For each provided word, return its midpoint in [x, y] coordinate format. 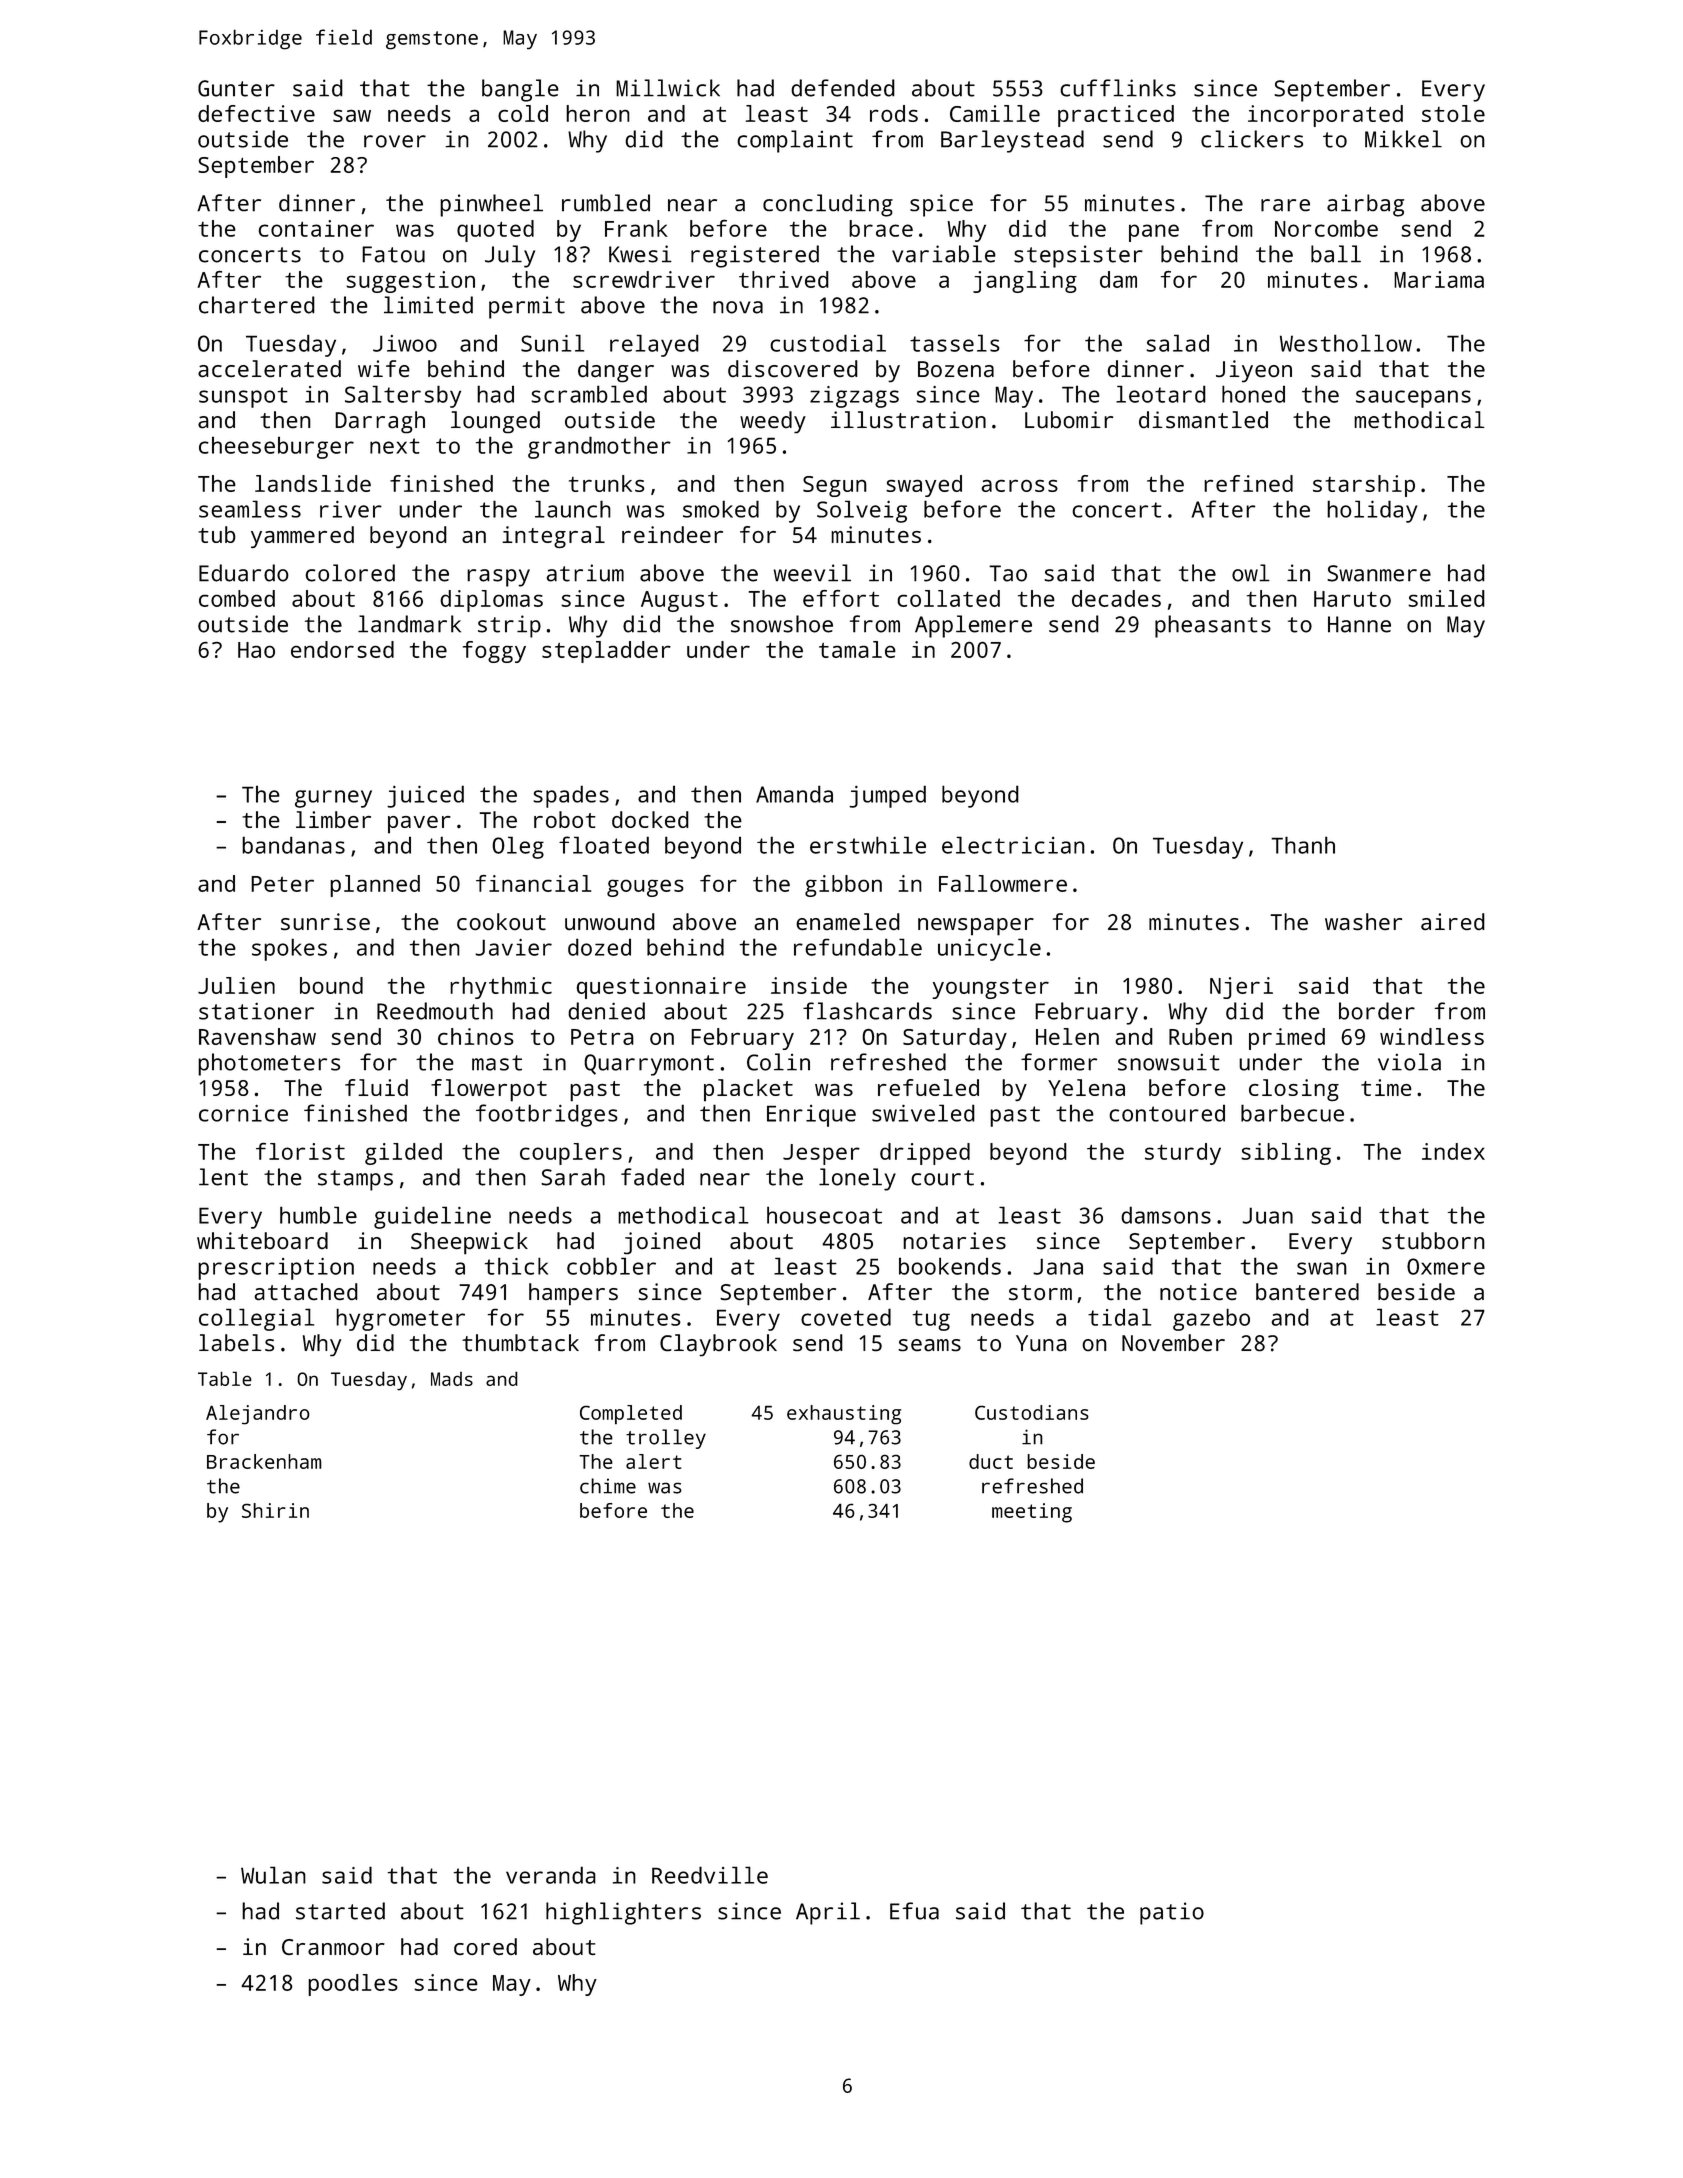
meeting [1032, 1513]
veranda [551, 1875]
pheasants [1213, 626]
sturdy [1183, 1154]
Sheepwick [469, 1243]
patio [1172, 1913]
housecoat [824, 1215]
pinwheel [491, 205]
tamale [857, 649]
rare [1285, 205]
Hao [256, 650]
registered [755, 256]
